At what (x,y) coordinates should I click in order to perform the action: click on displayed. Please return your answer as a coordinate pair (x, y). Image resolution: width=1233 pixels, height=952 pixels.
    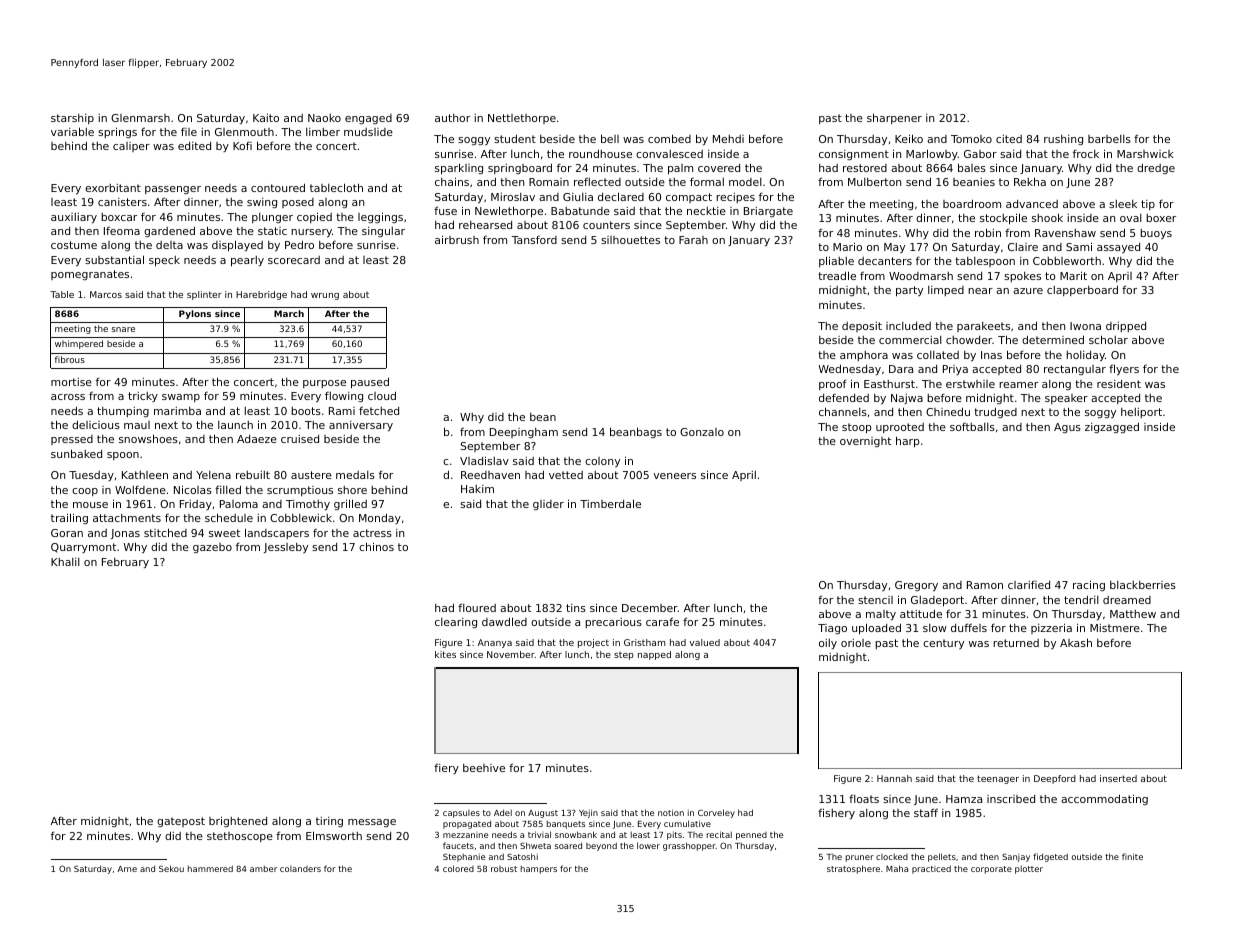
    Looking at the image, I should click on (237, 246).
